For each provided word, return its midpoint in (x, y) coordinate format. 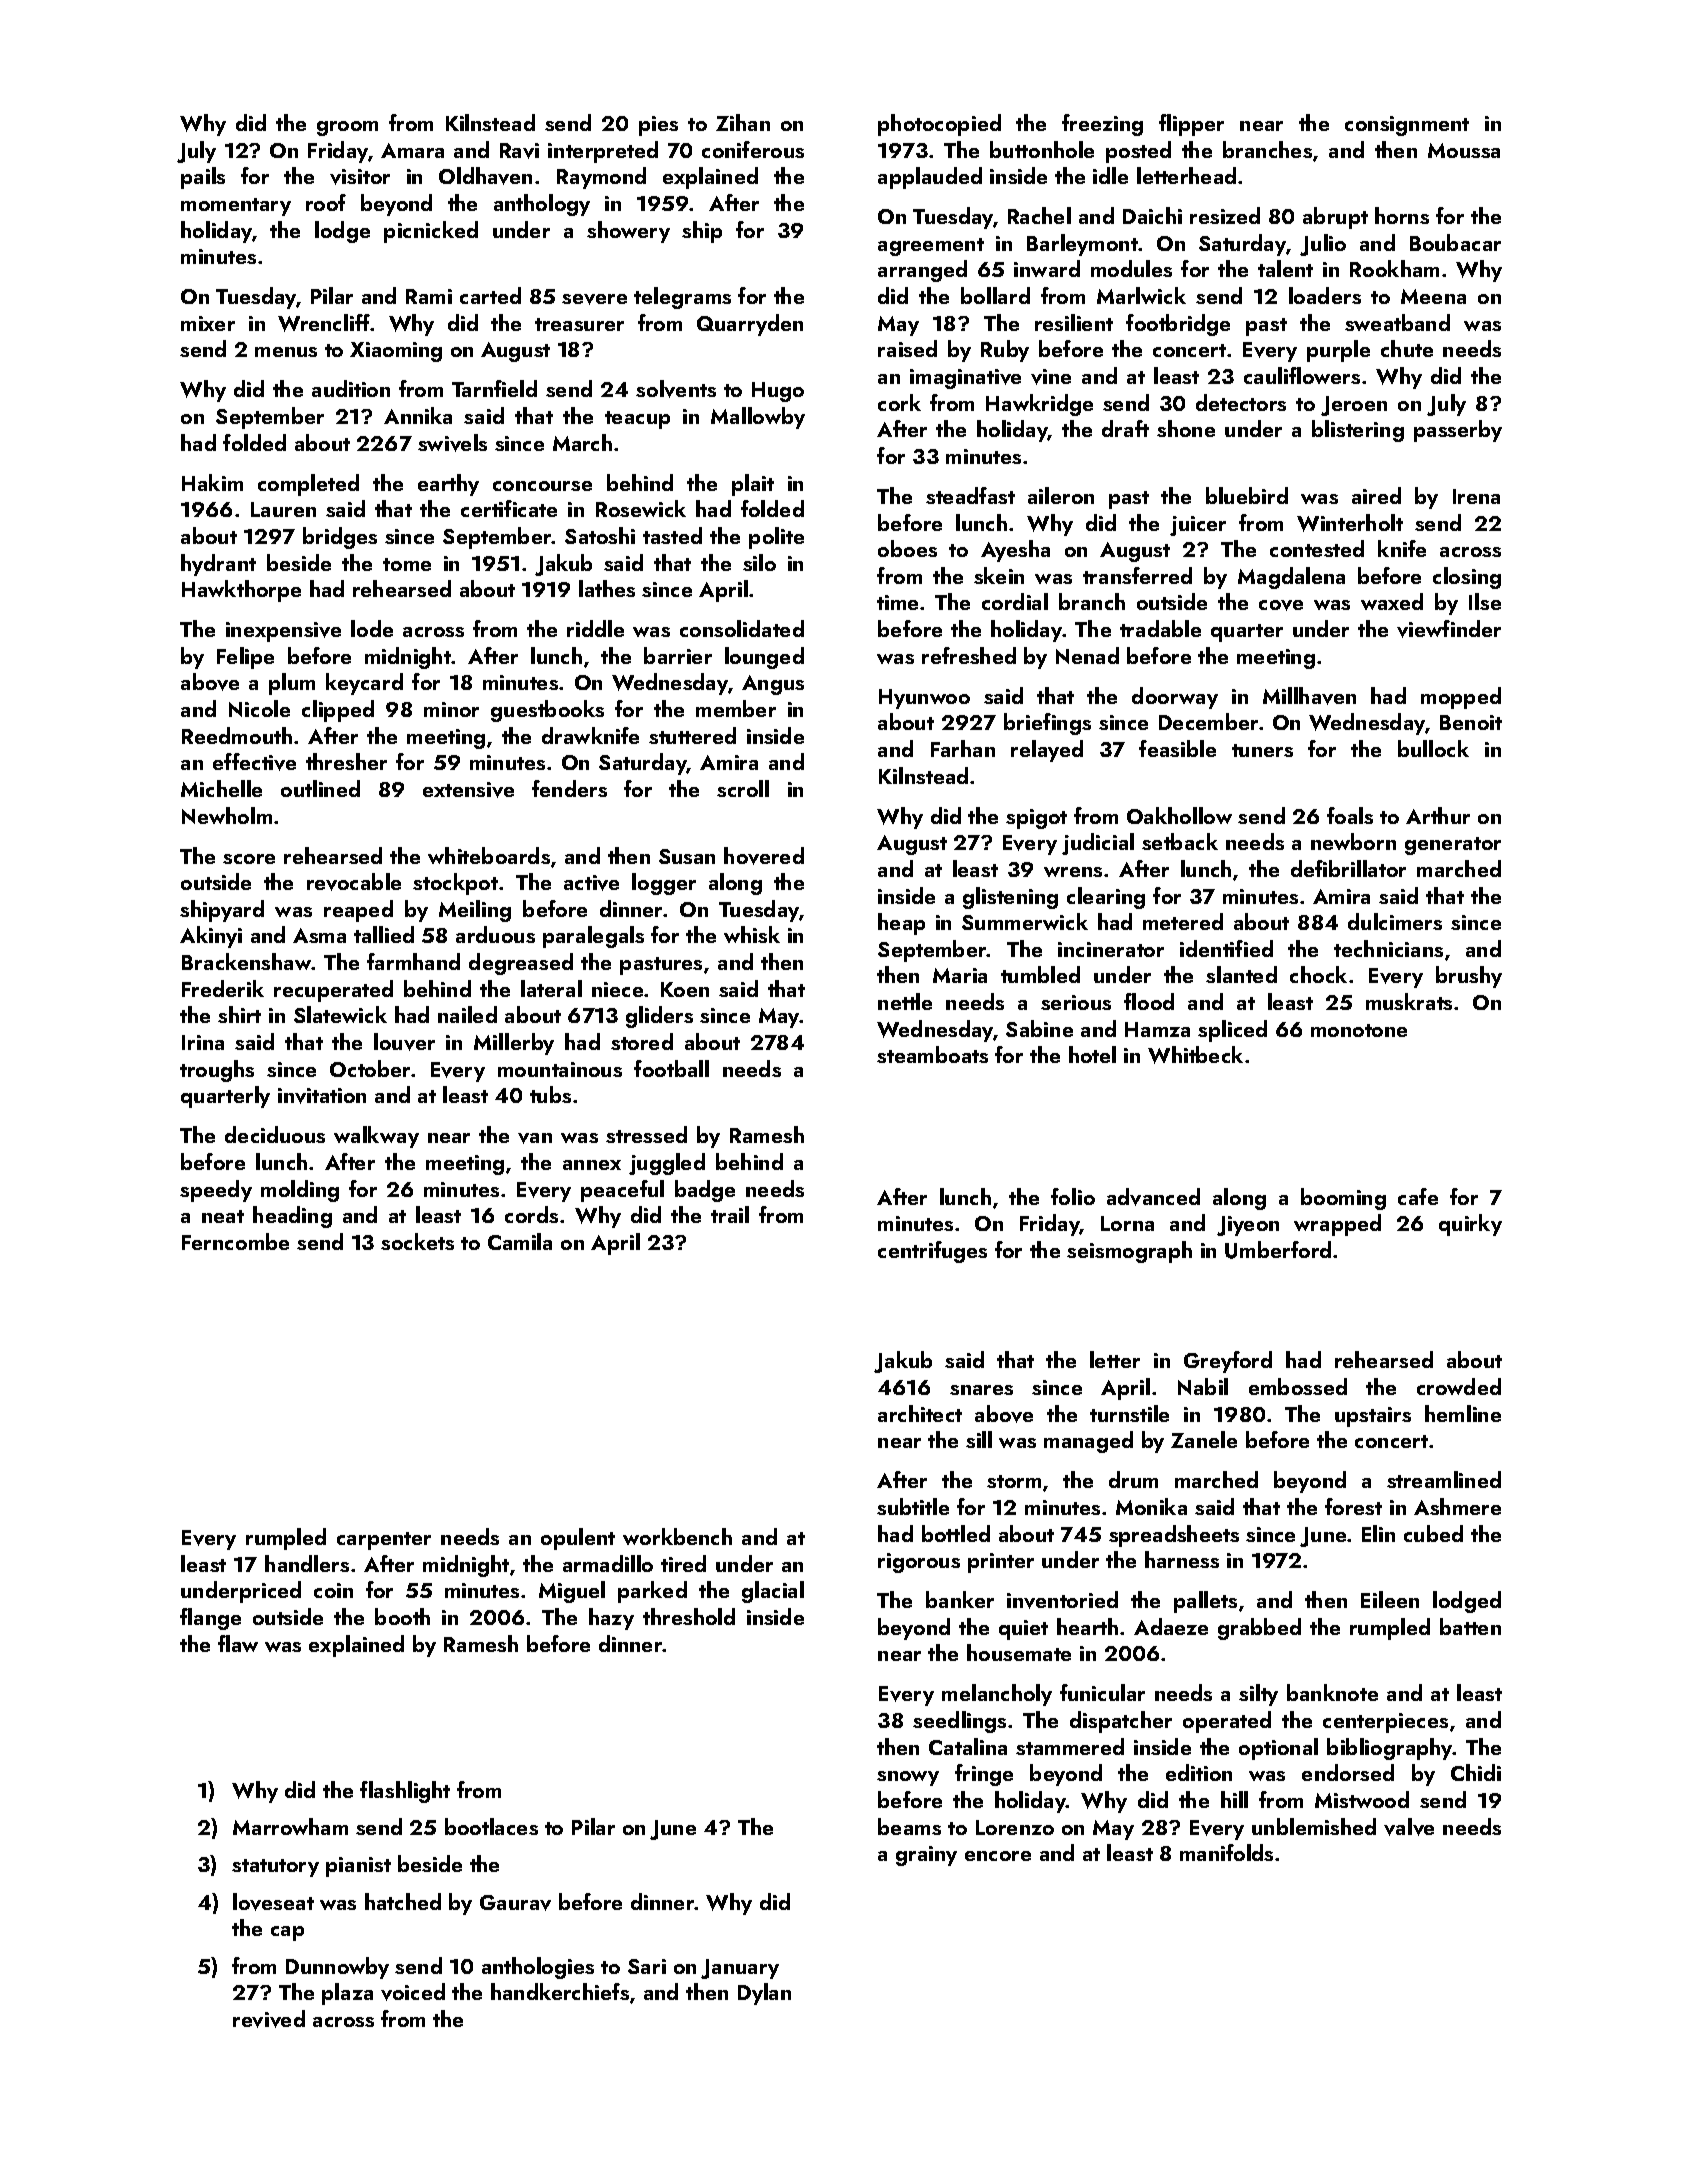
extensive (468, 790)
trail (730, 1214)
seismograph (1129, 1252)
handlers (307, 1563)
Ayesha (1015, 551)
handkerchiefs (560, 1991)
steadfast (970, 495)
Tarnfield (494, 388)
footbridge (1178, 325)
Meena (1433, 296)
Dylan (764, 1994)
